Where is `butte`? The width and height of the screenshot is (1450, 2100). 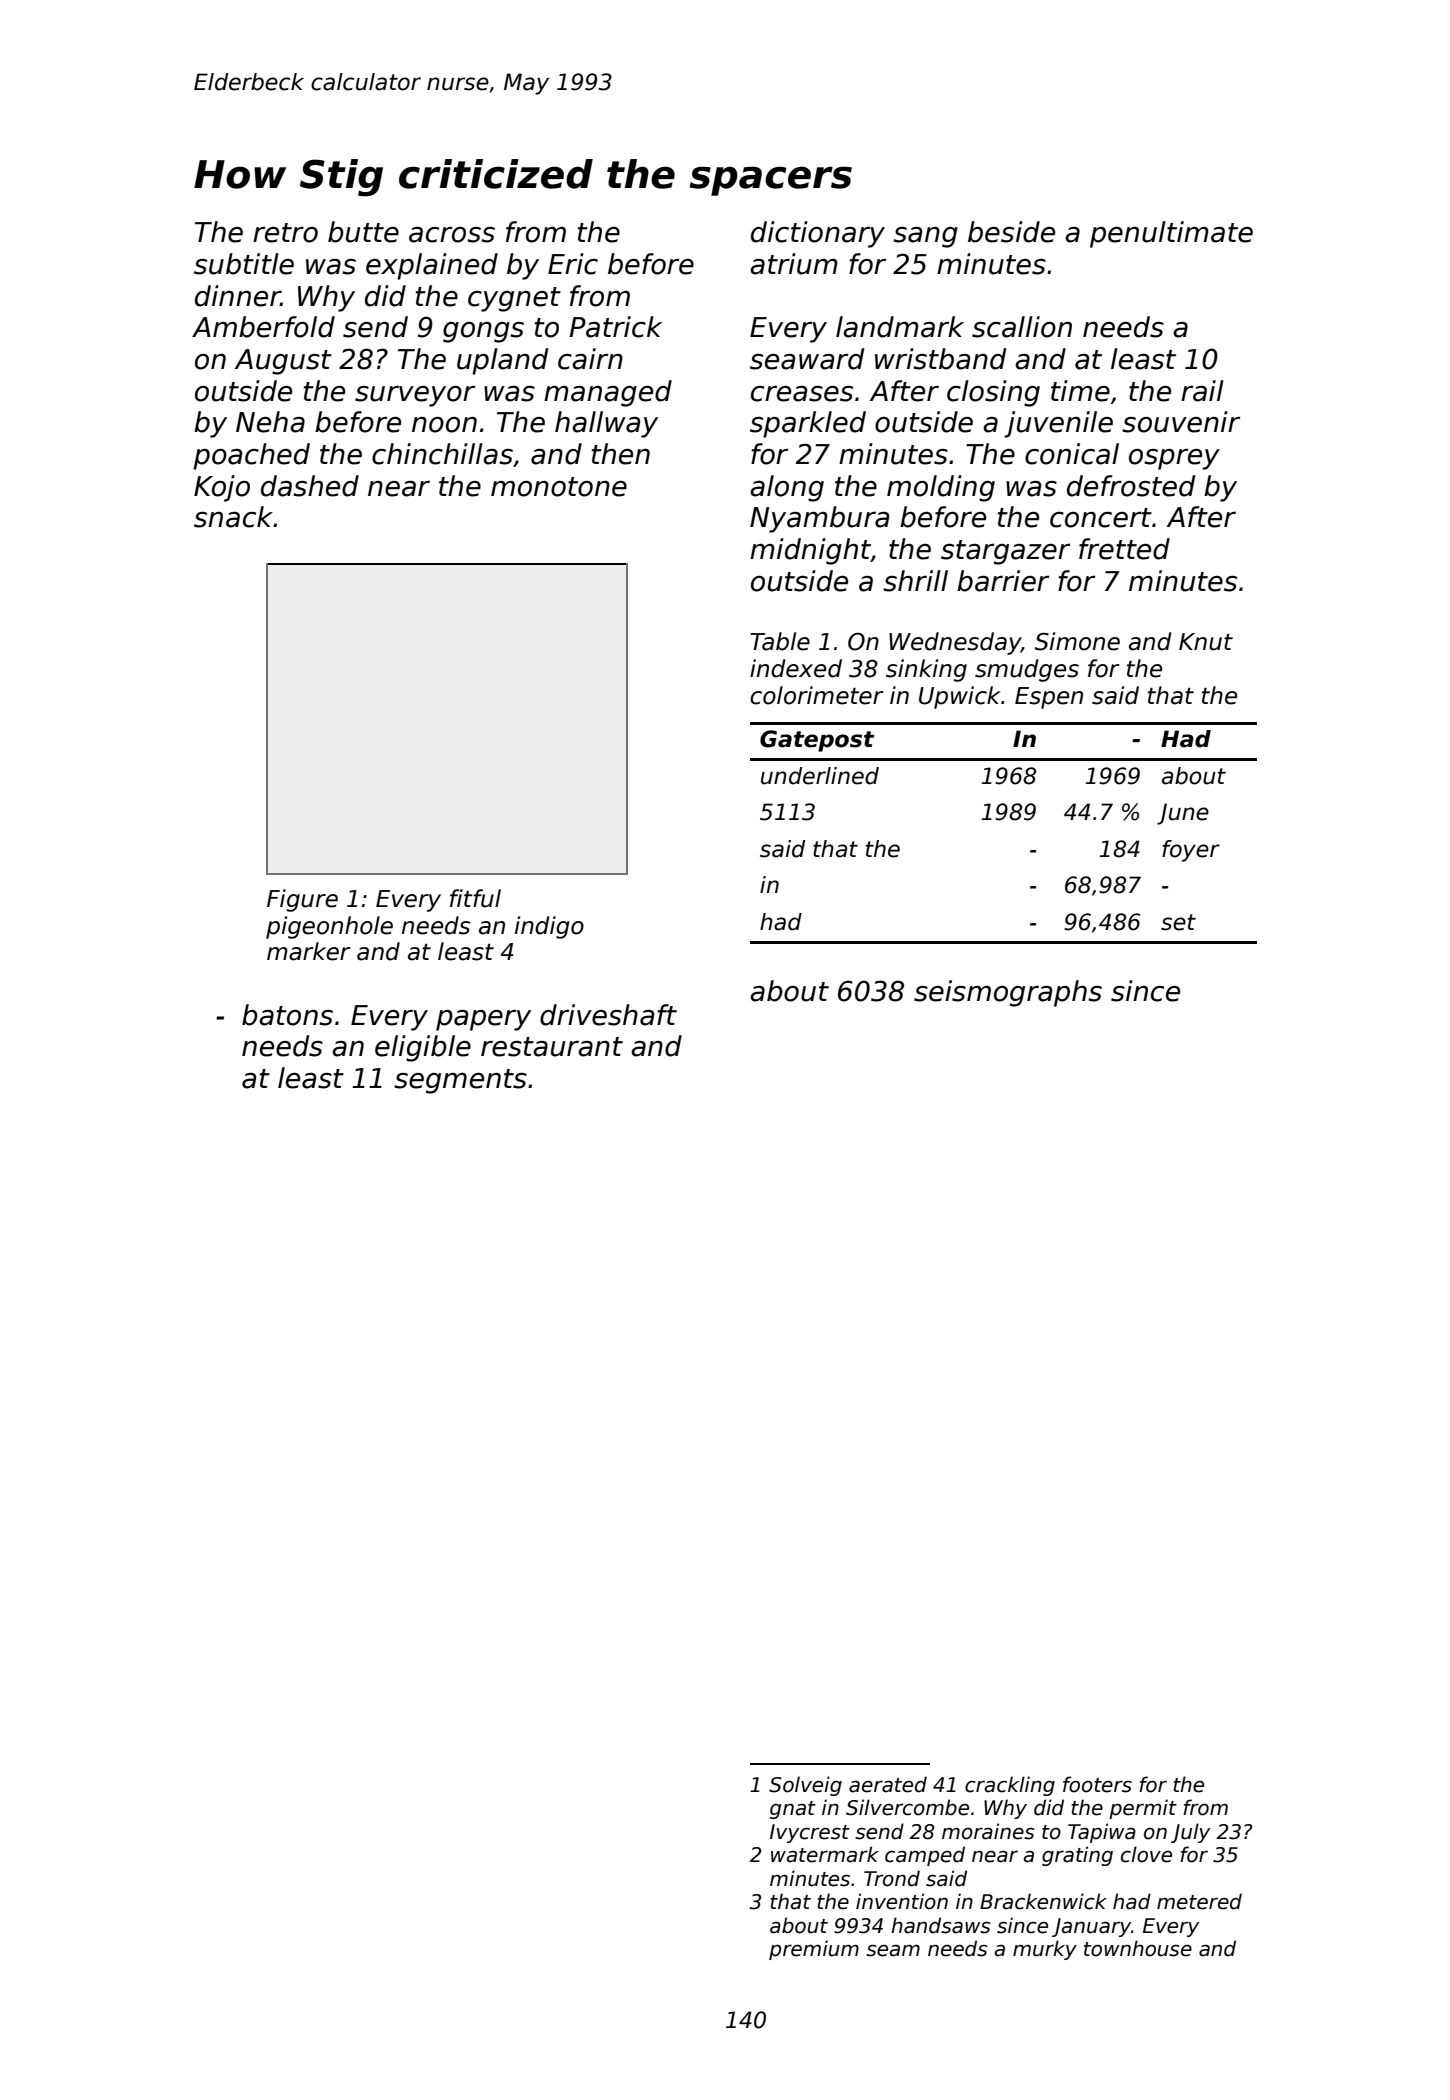
butte is located at coordinates (363, 232).
